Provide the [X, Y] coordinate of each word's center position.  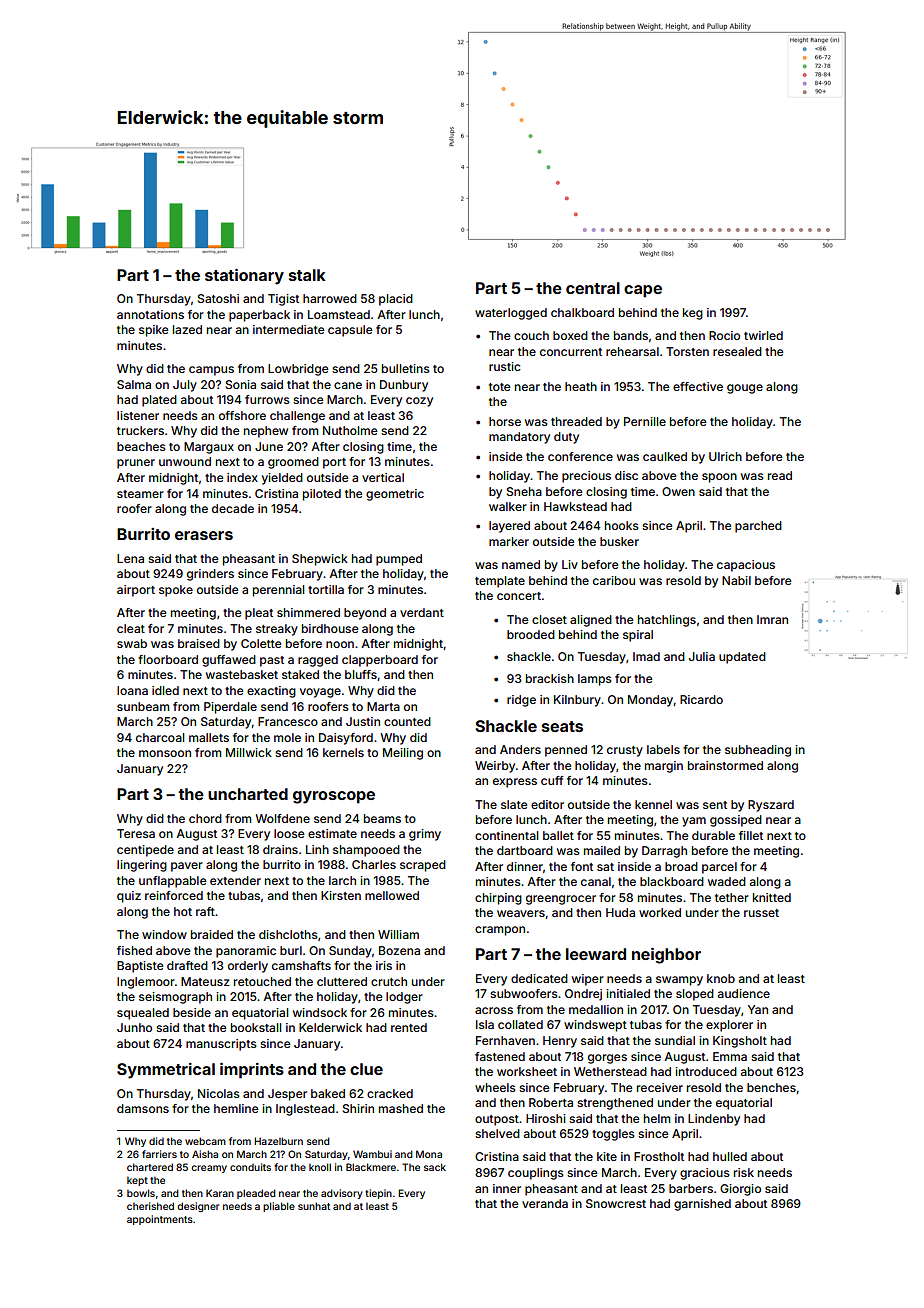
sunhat [314, 1206]
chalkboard [582, 312]
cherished [150, 1206]
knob [721, 978]
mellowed [392, 895]
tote [500, 387]
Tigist [283, 300]
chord [205, 818]
